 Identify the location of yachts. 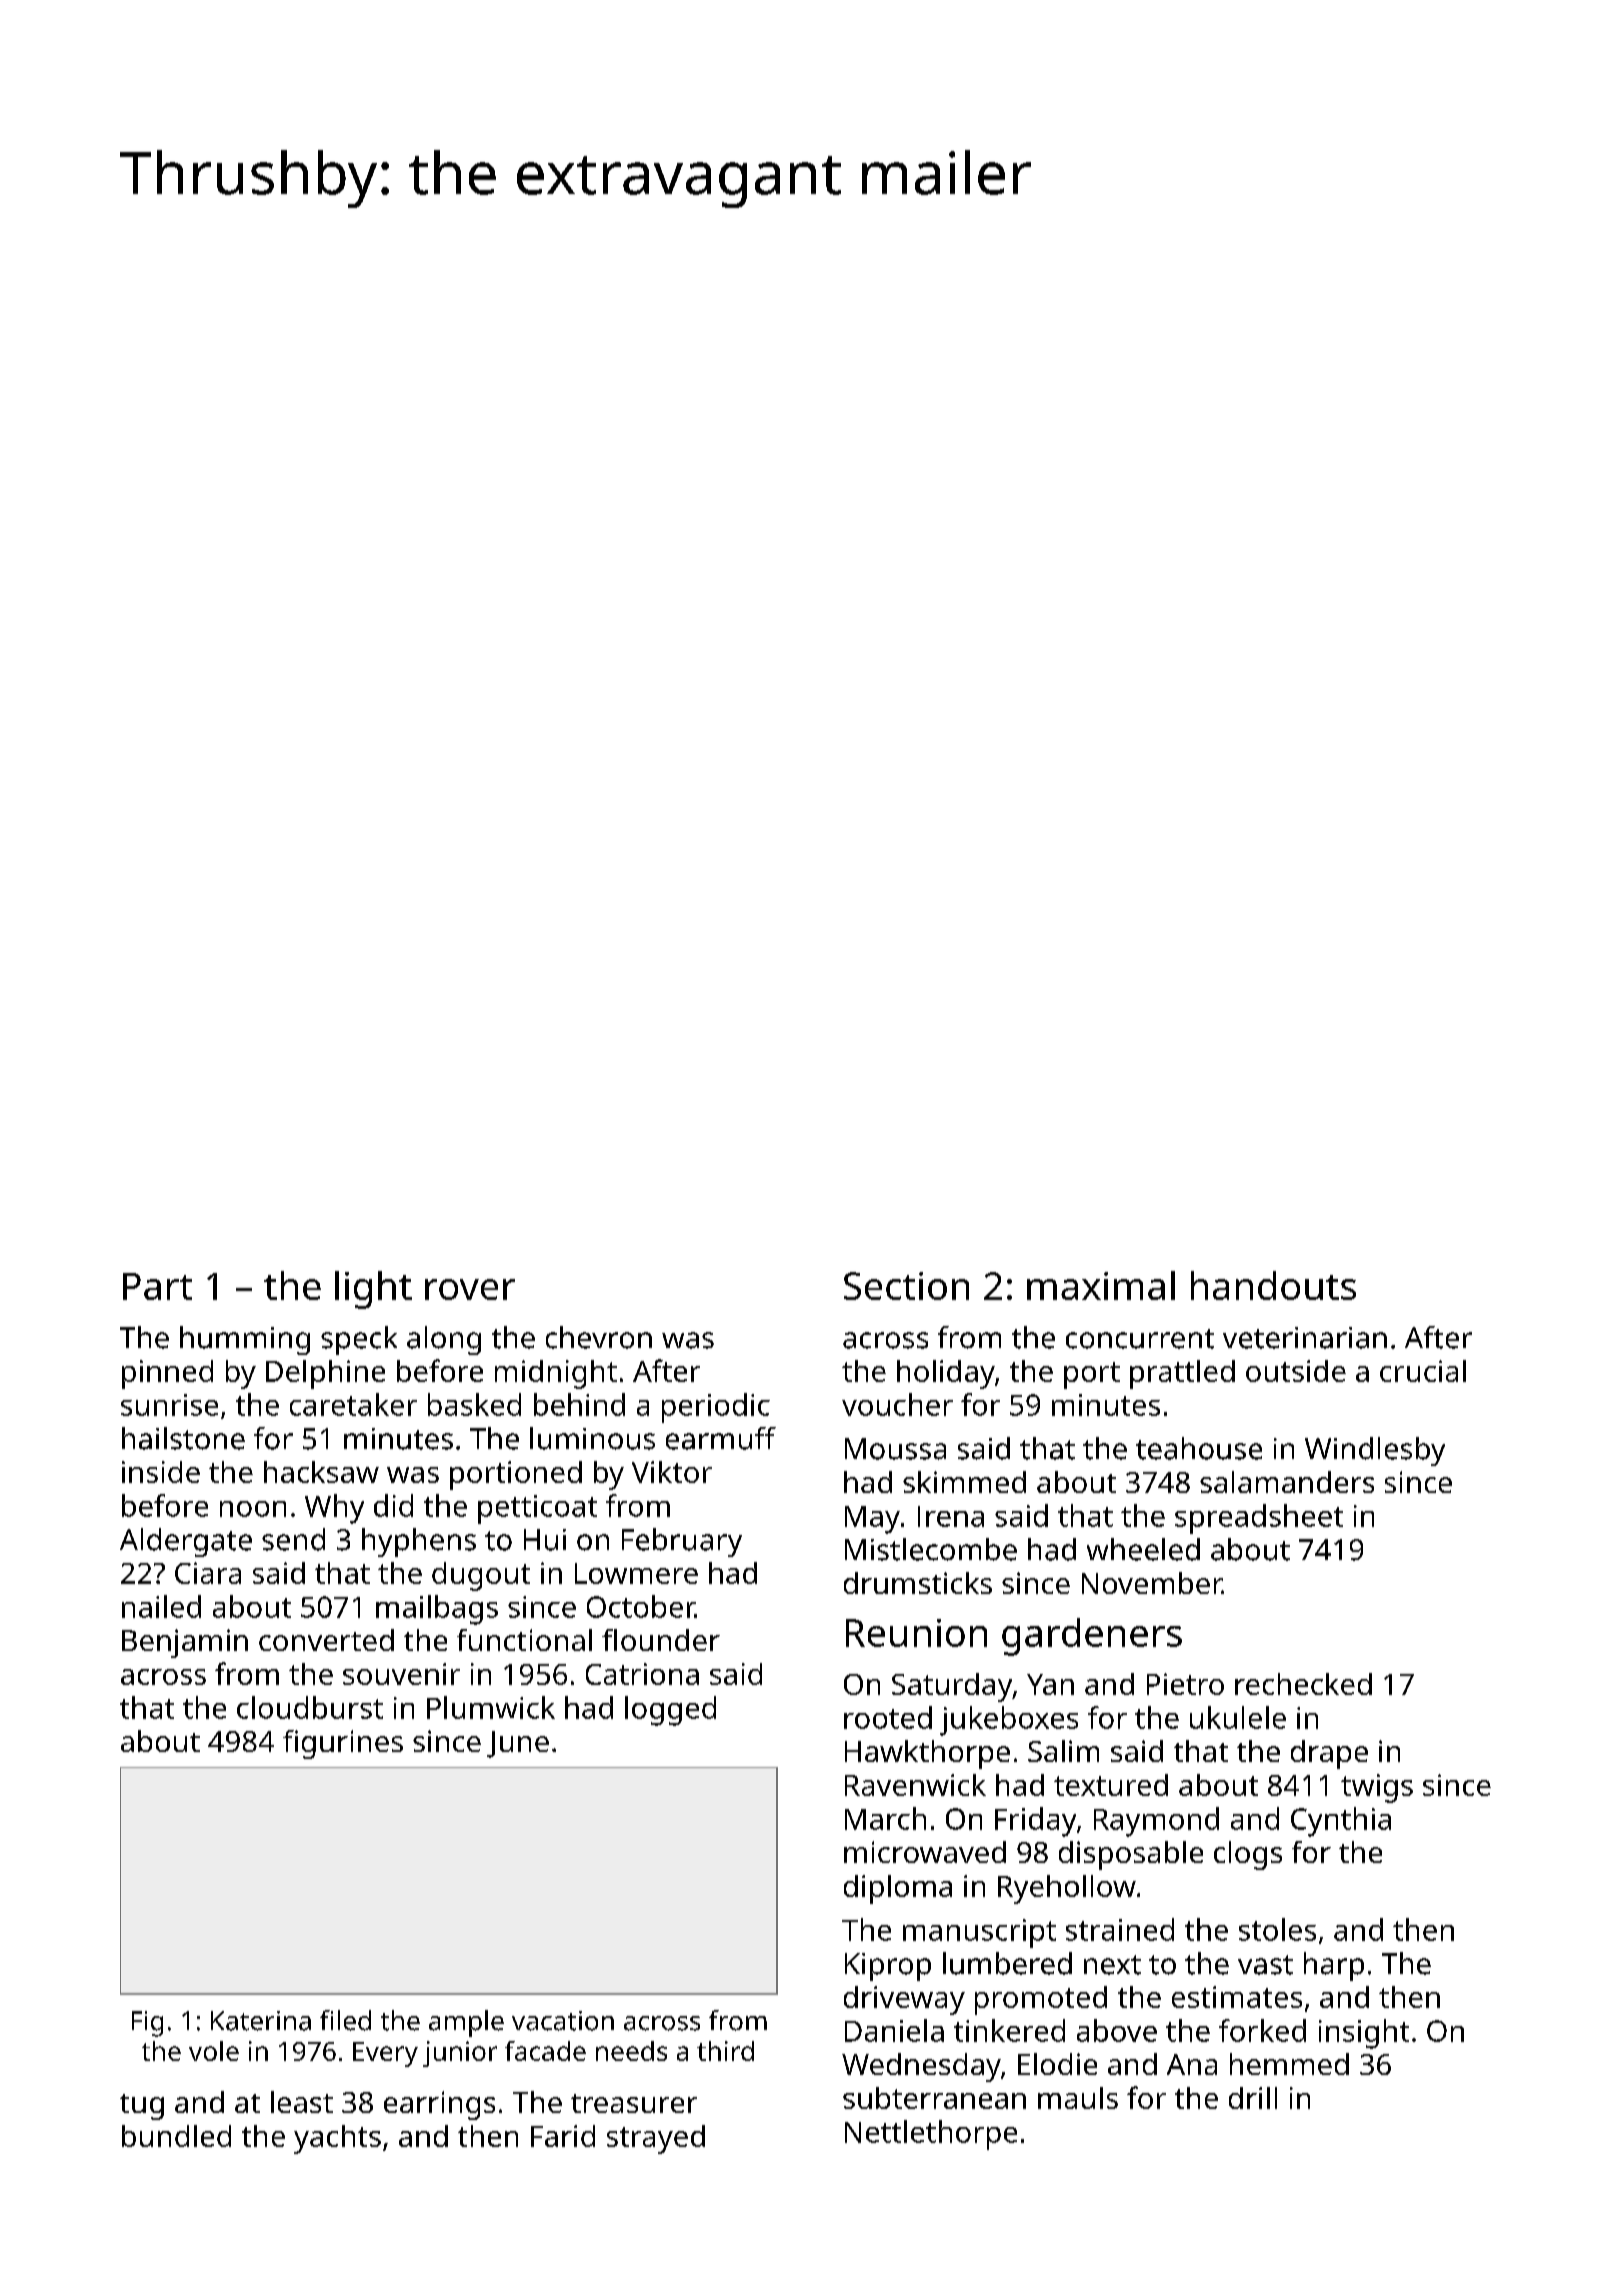
(337, 2139).
